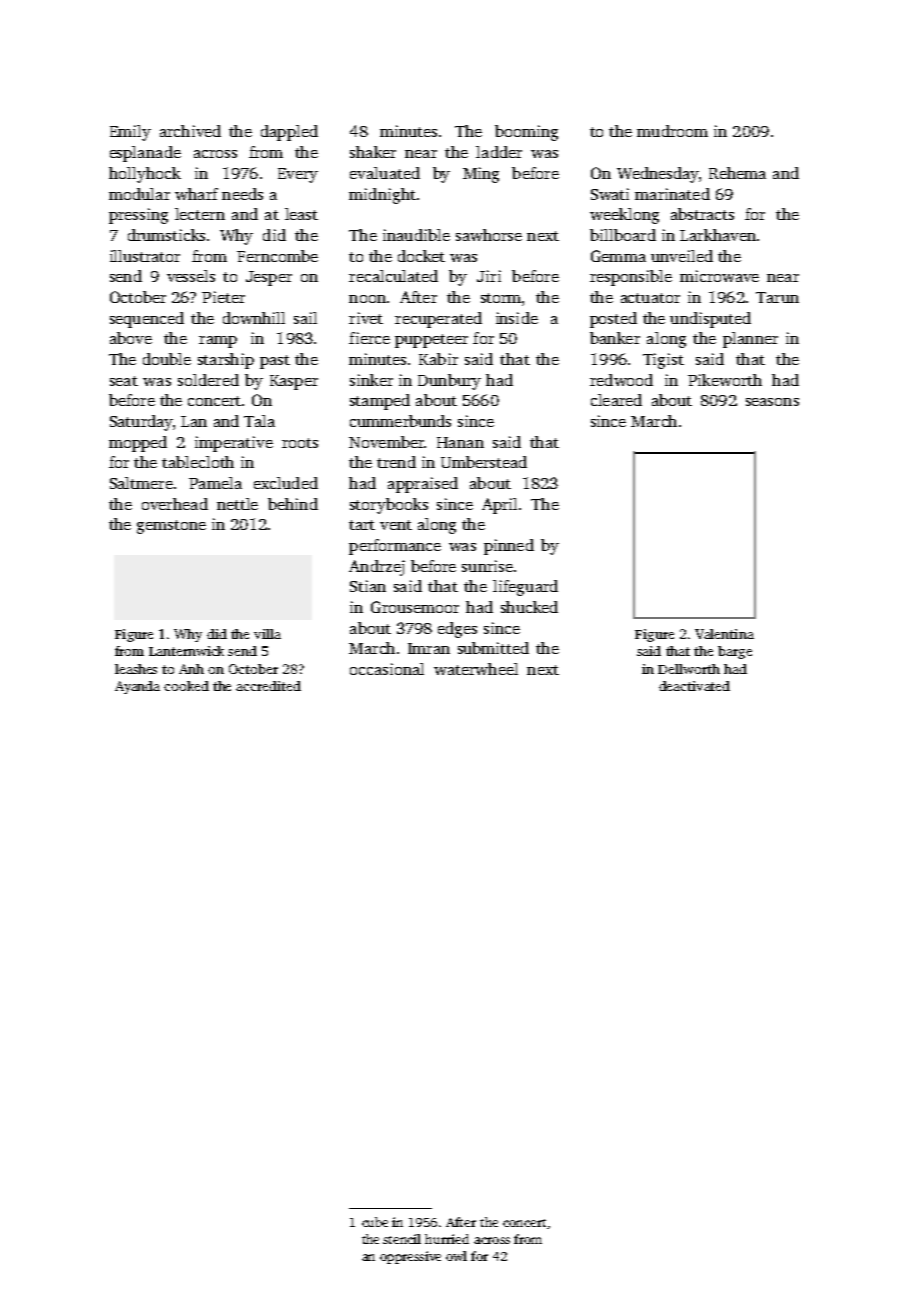 The image size is (908, 1316). I want to click on Emily, so click(130, 133).
